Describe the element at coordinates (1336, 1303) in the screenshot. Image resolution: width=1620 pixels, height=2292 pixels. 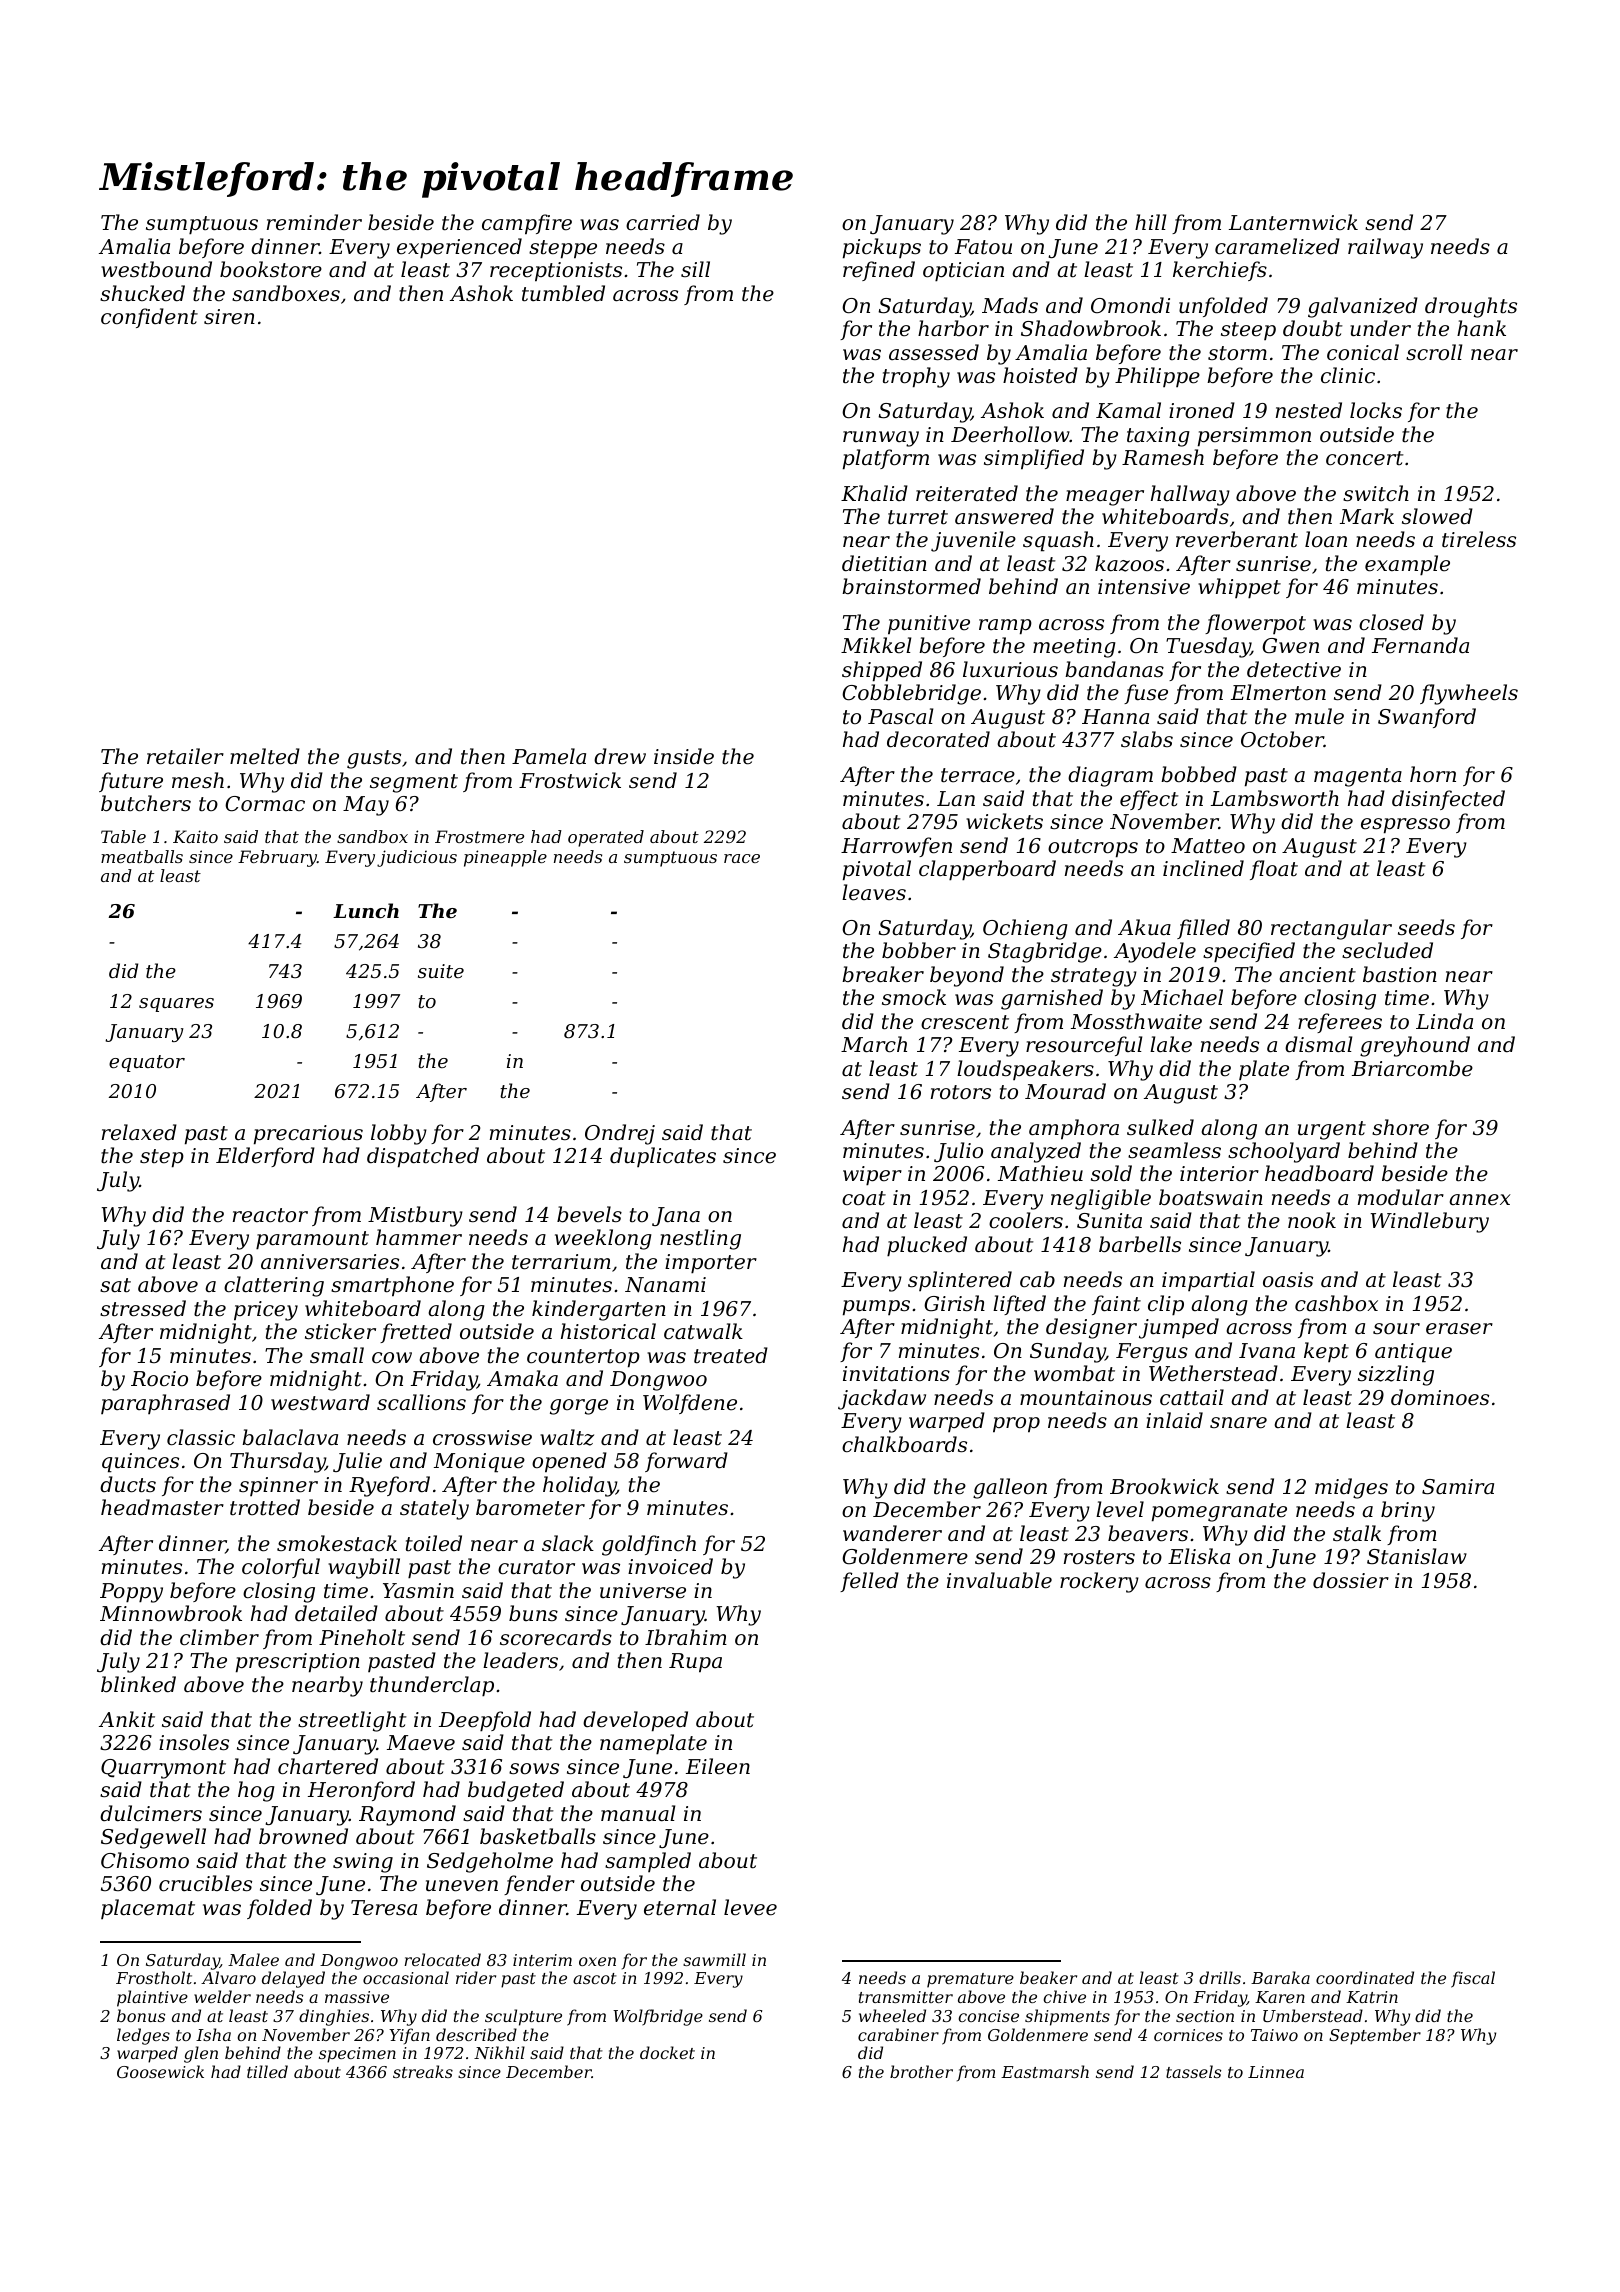
I see `cashbox` at that location.
